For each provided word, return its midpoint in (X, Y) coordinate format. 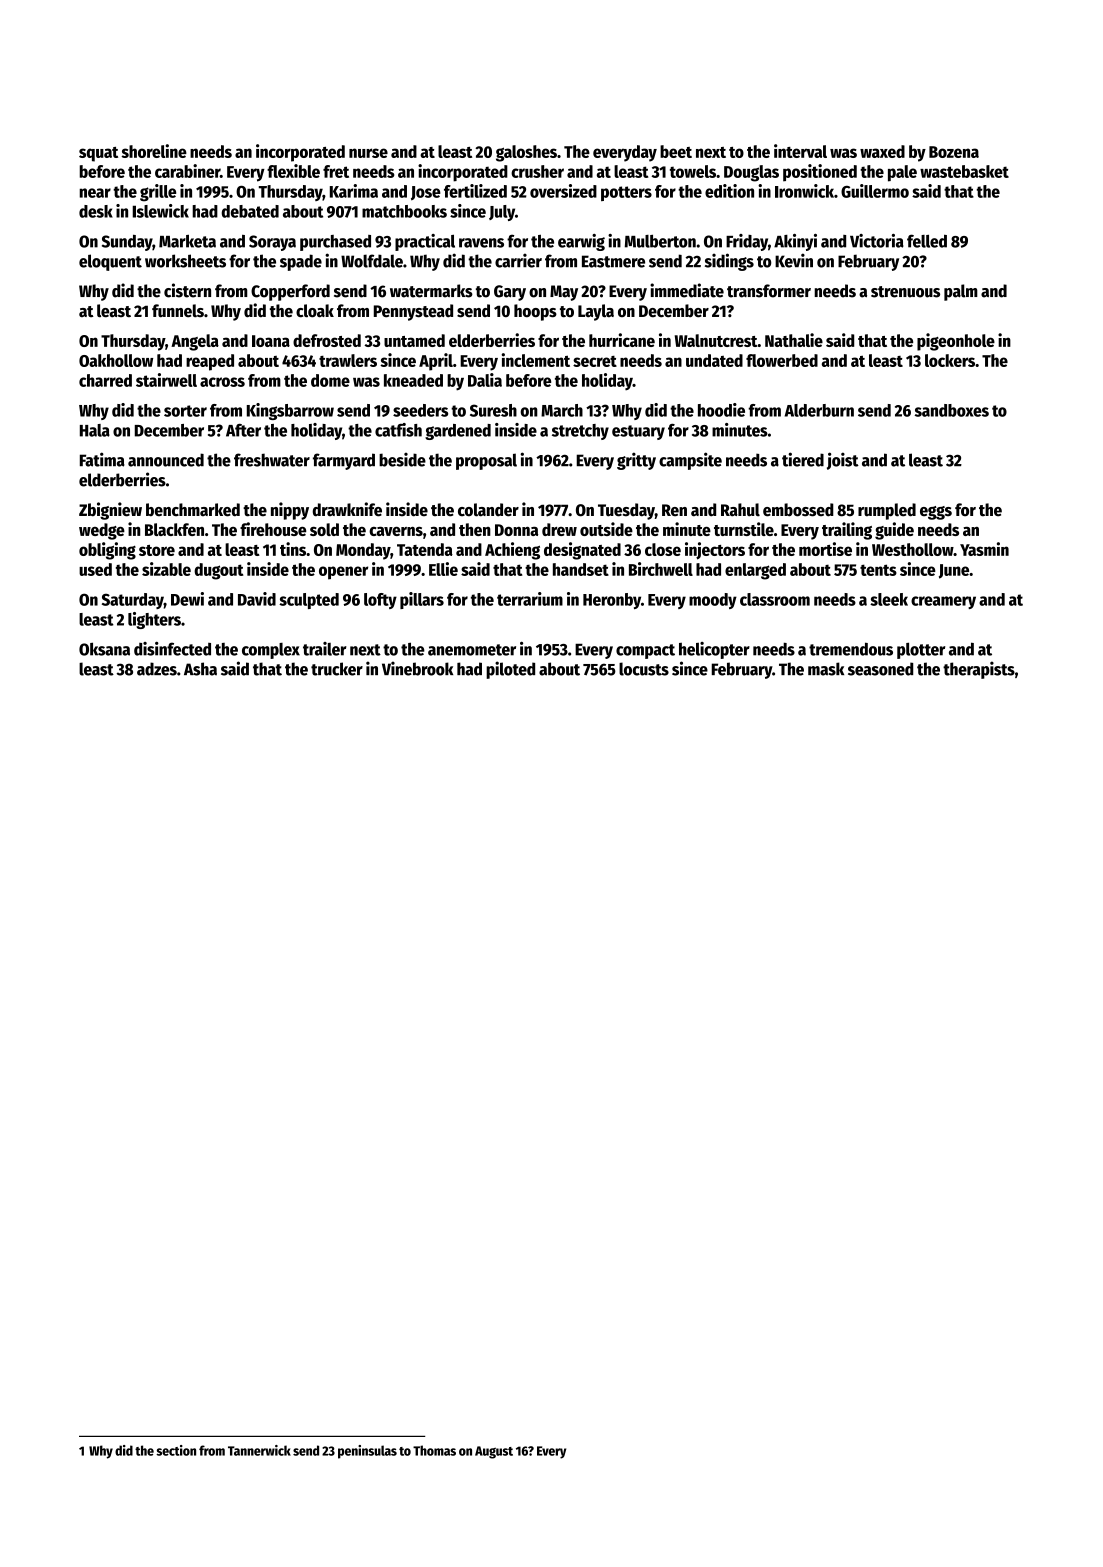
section (176, 1450)
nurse (368, 153)
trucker (337, 669)
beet (676, 151)
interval (800, 151)
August (494, 1452)
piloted (510, 670)
